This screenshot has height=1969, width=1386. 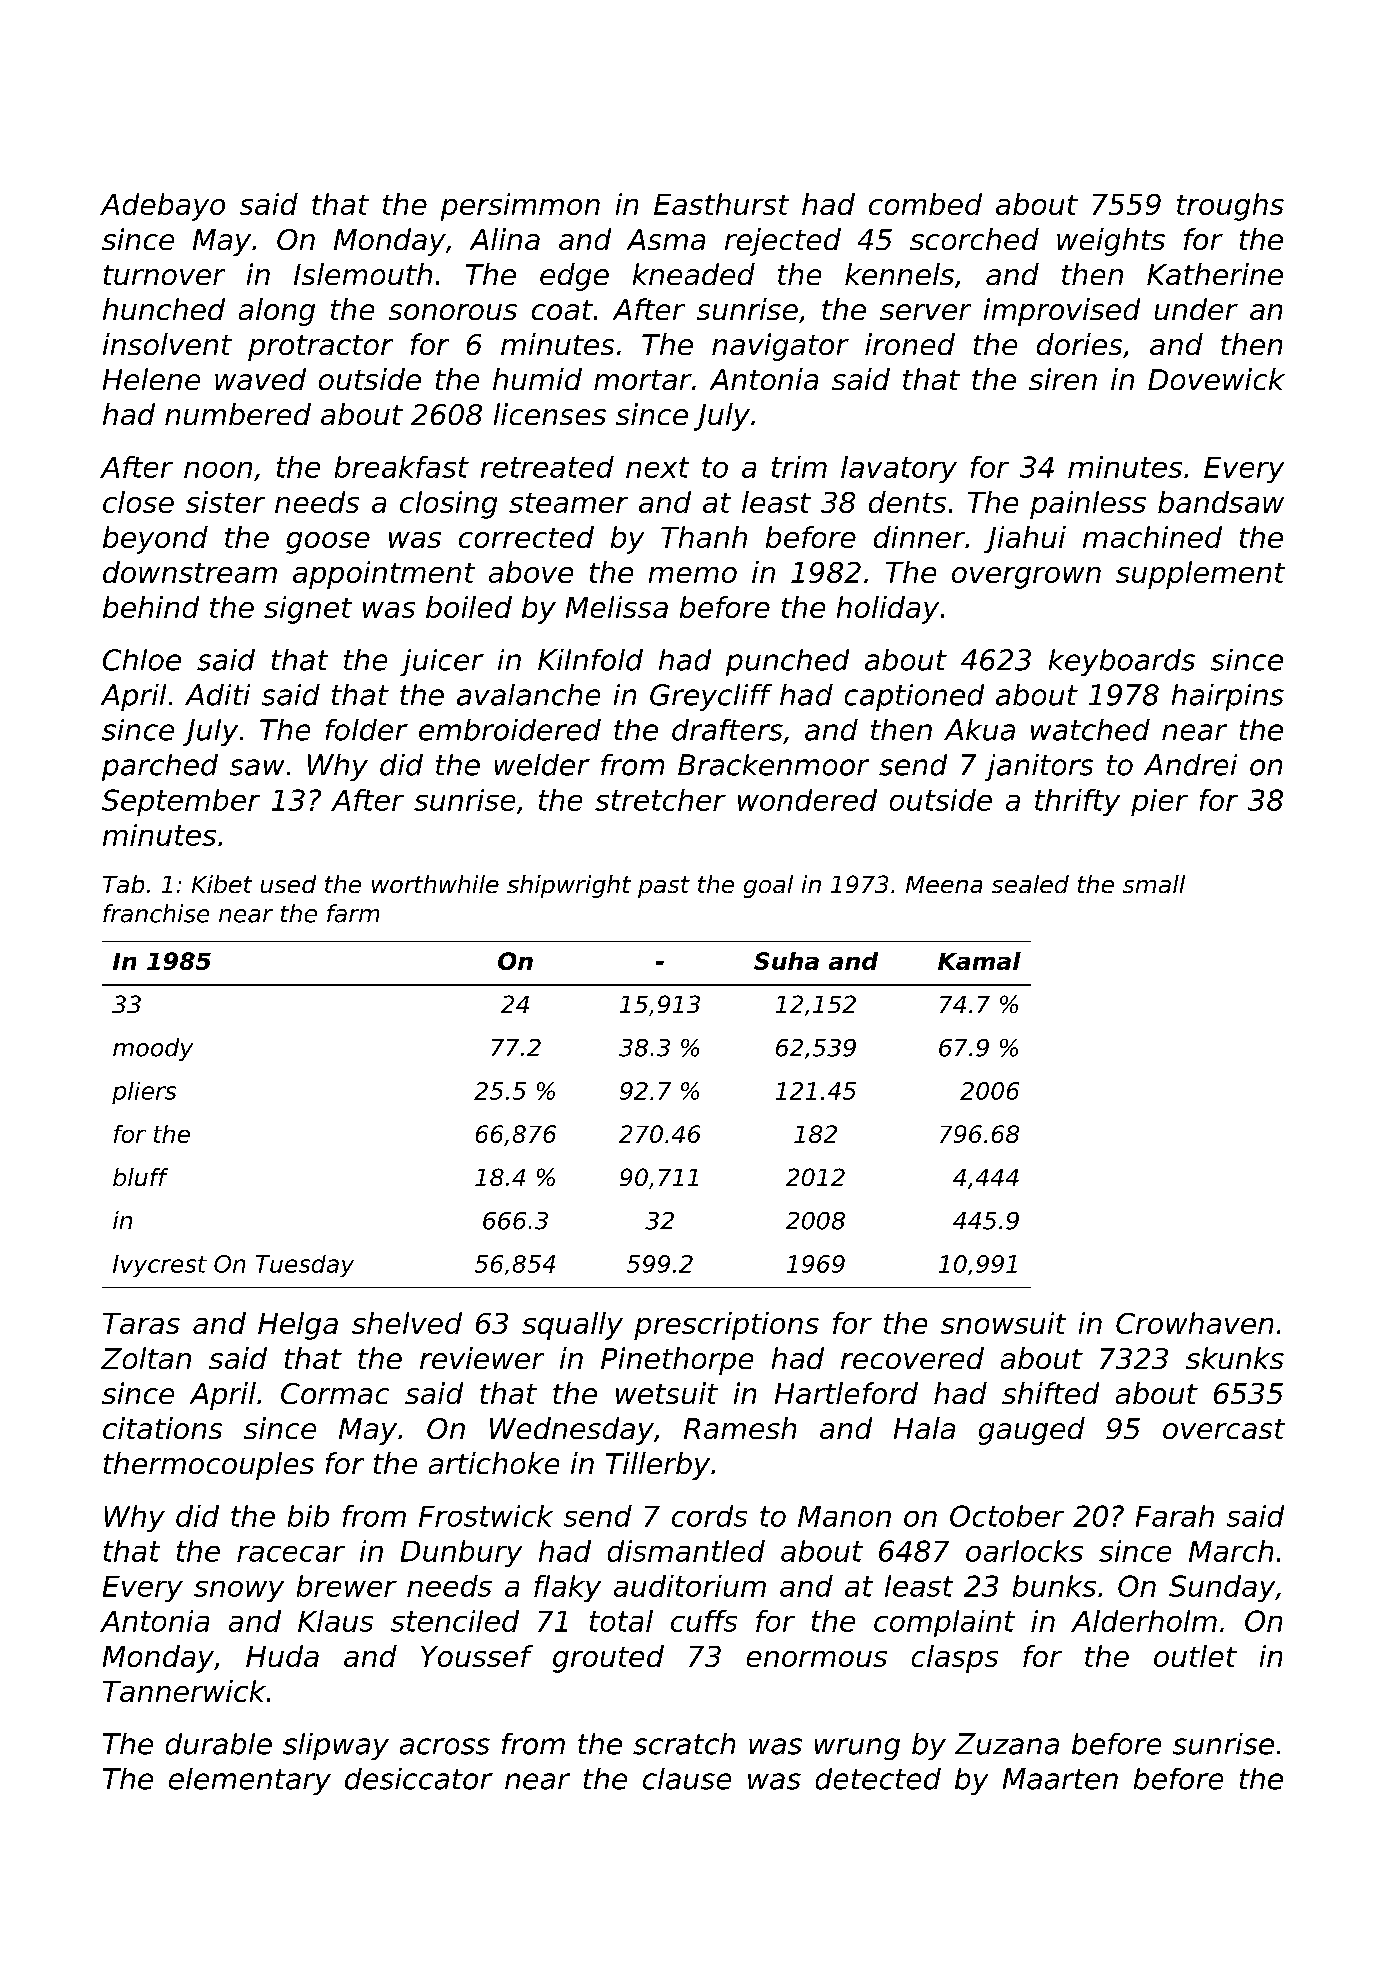 I want to click on Klaus, so click(x=335, y=1621).
